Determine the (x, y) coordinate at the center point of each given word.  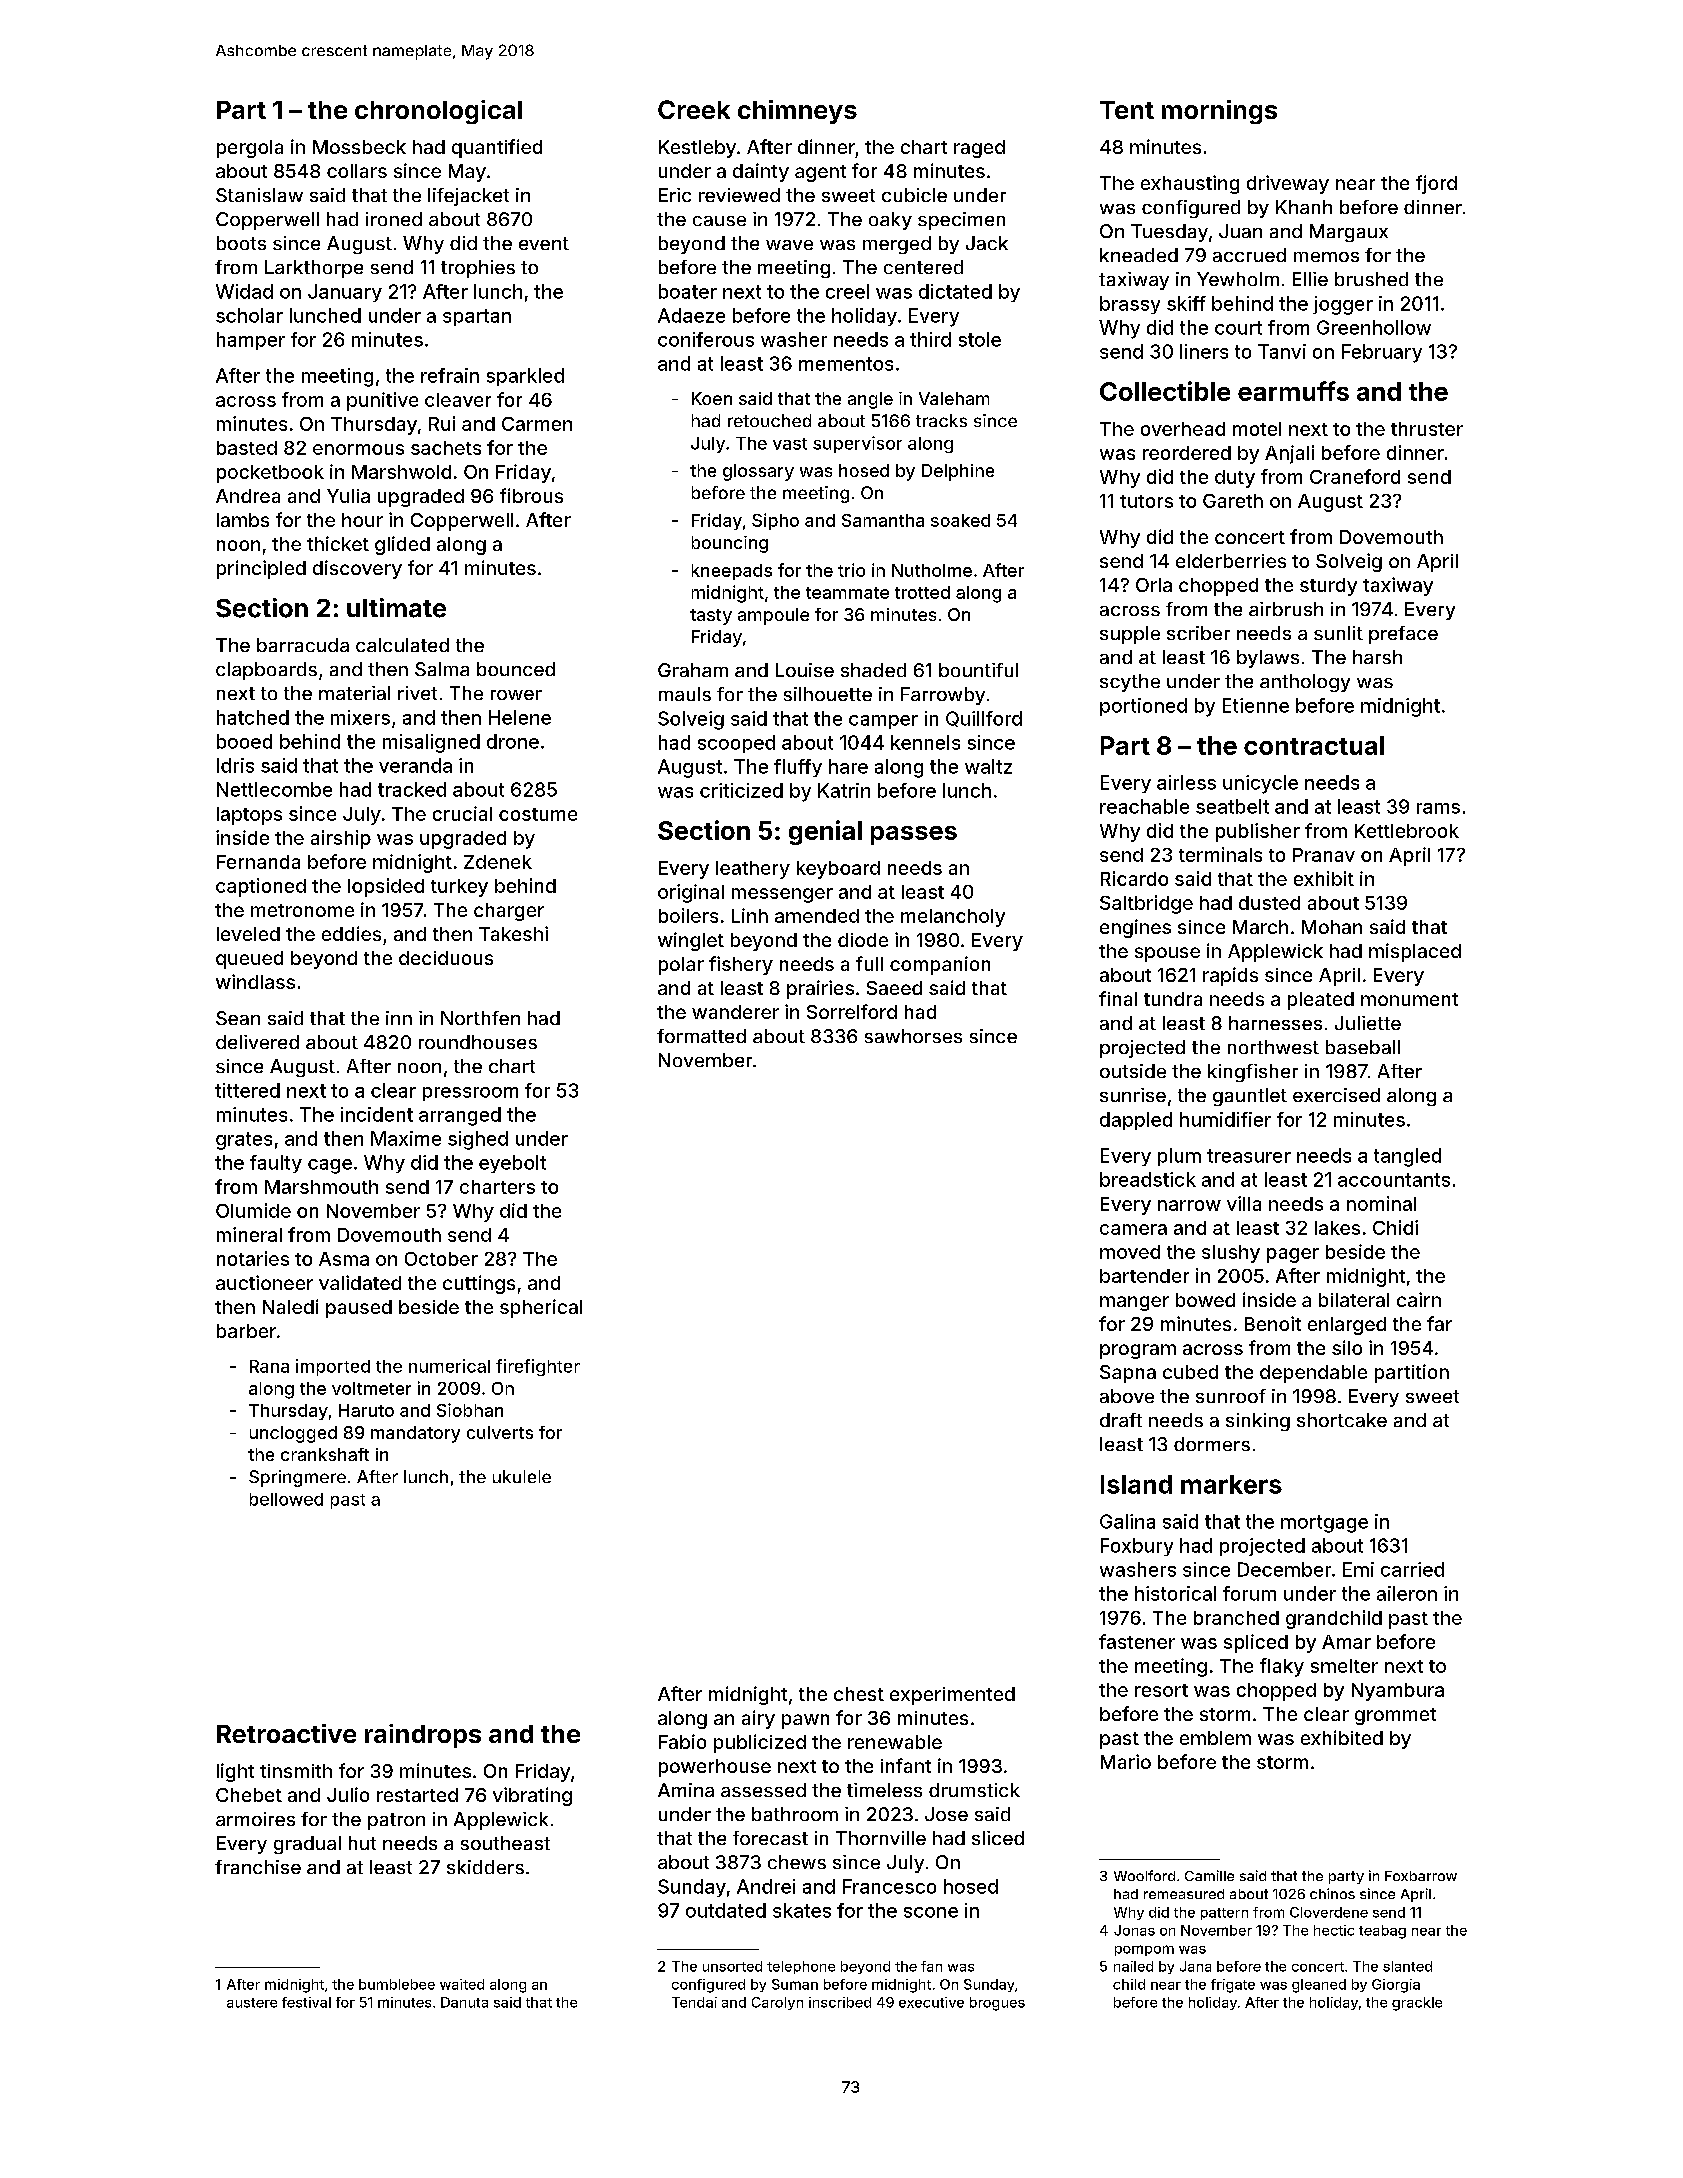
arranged (460, 1116)
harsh (1377, 657)
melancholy (953, 918)
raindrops (423, 1736)
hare (848, 766)
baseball (1363, 1047)
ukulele (522, 1476)
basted (247, 448)
